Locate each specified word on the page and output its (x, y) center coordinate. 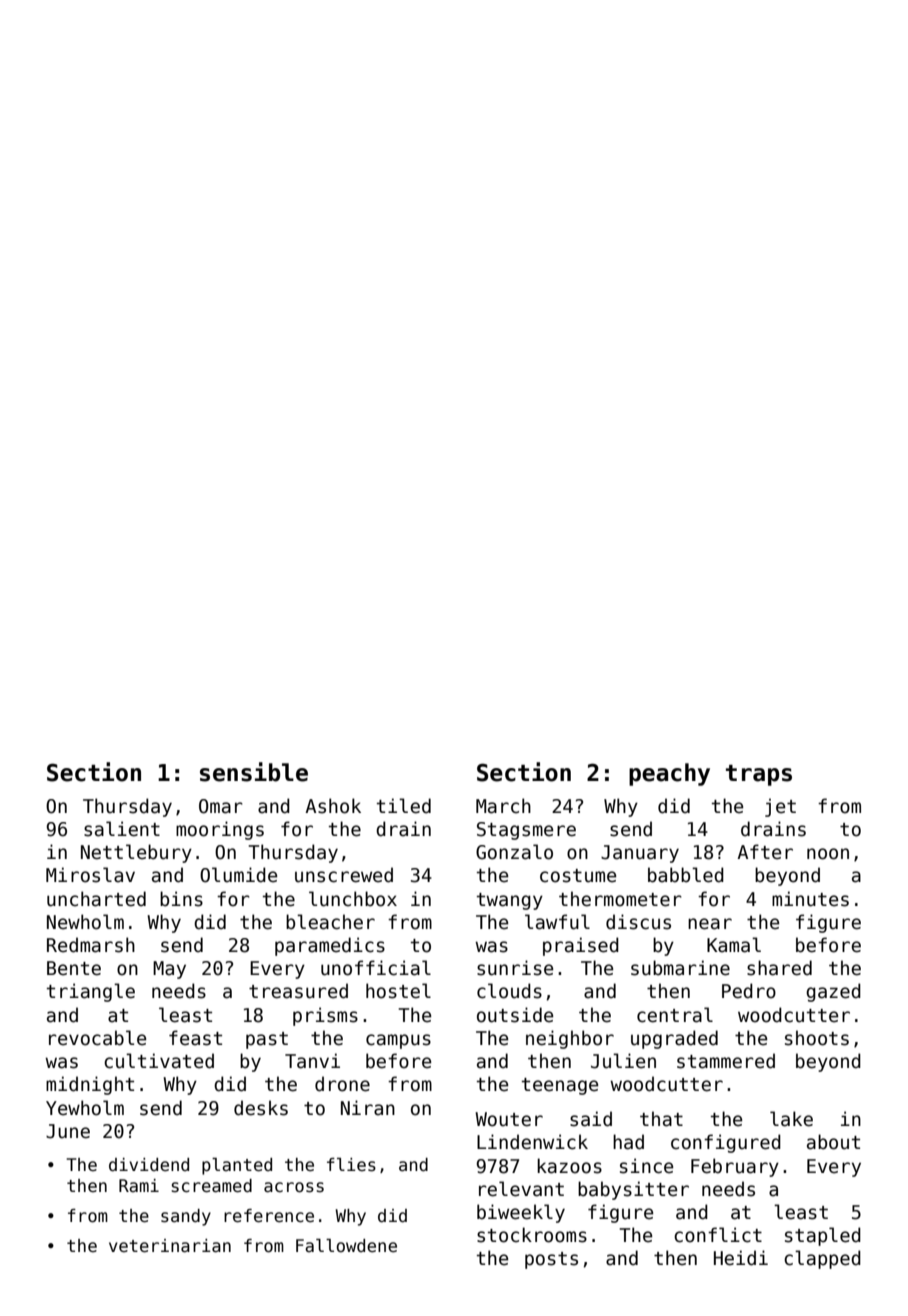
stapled (823, 1236)
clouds (509, 991)
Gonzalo (514, 852)
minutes (810, 899)
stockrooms (532, 1235)
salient (122, 829)
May (169, 970)
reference (269, 1216)
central (675, 1015)
